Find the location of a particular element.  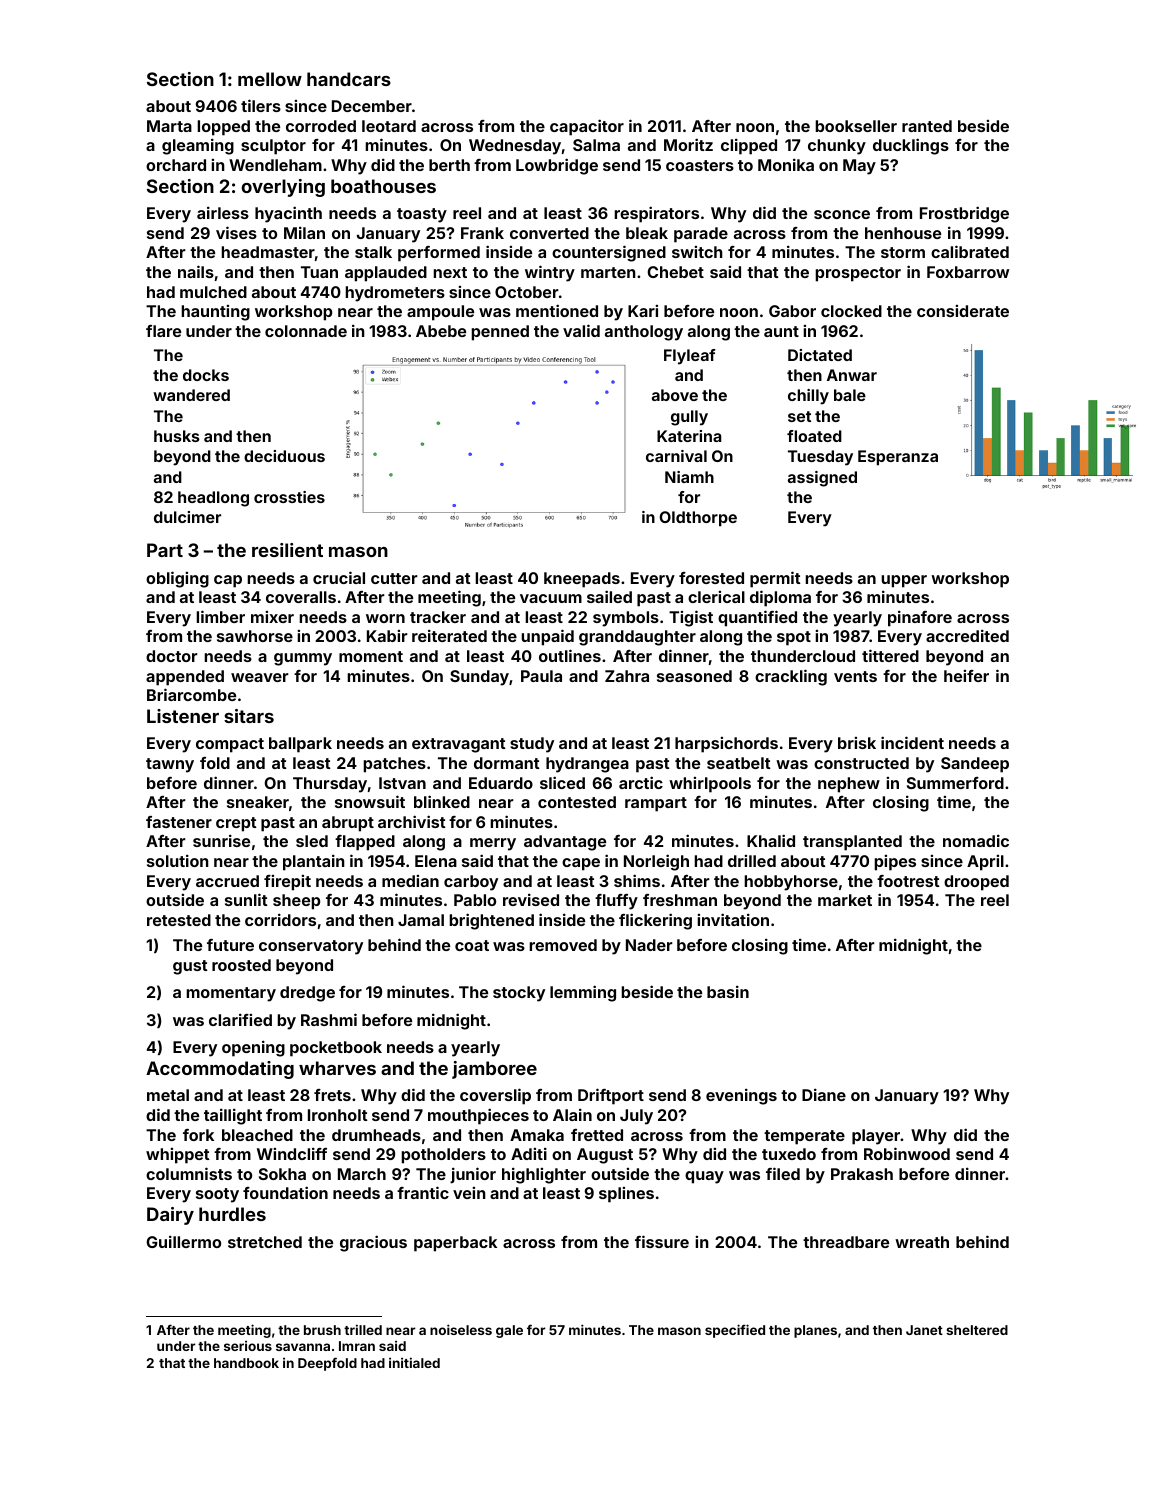

Amaka is located at coordinates (537, 1135).
